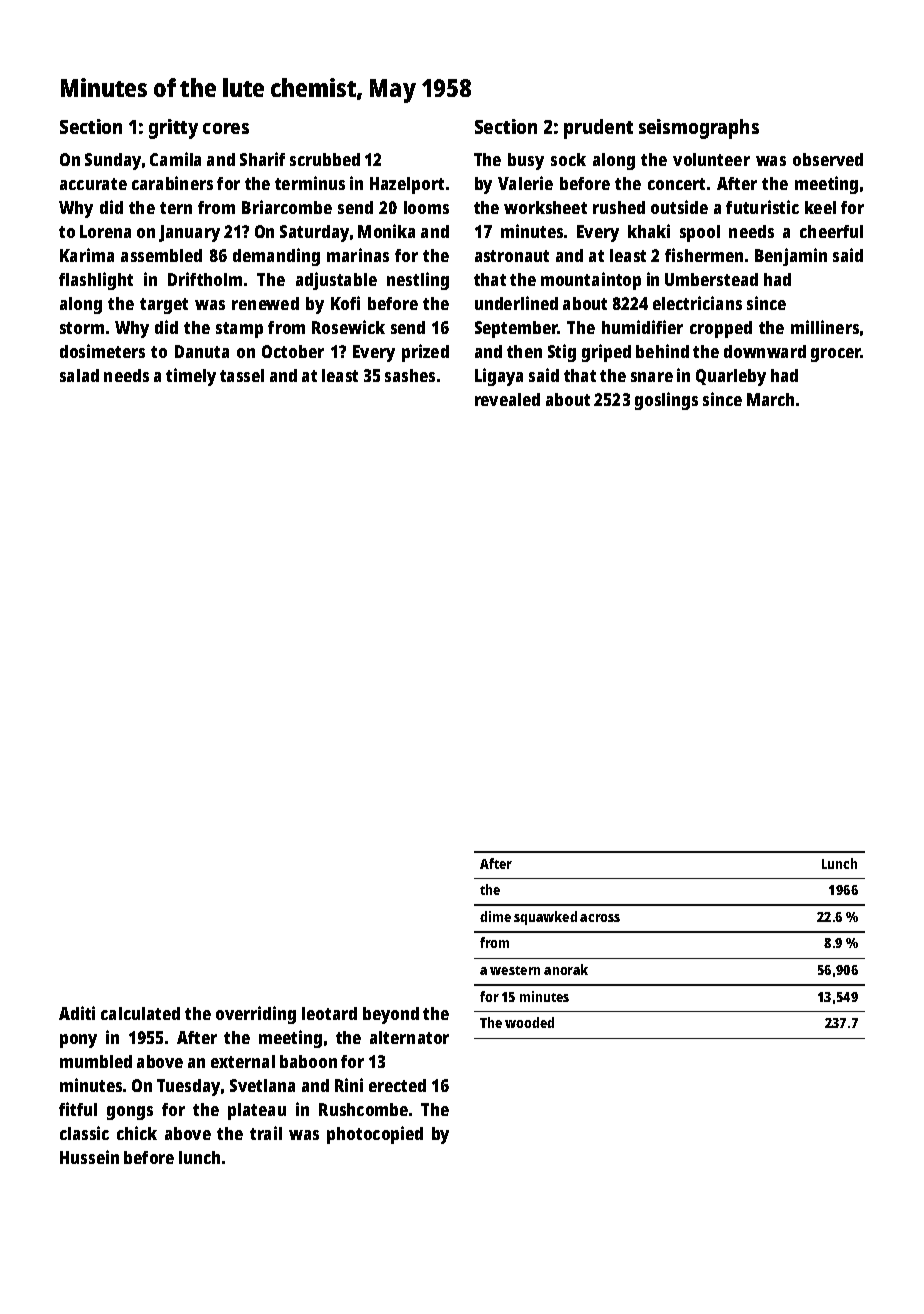 The width and height of the screenshot is (924, 1314). What do you see at coordinates (666, 401) in the screenshot?
I see `goslings` at bounding box center [666, 401].
